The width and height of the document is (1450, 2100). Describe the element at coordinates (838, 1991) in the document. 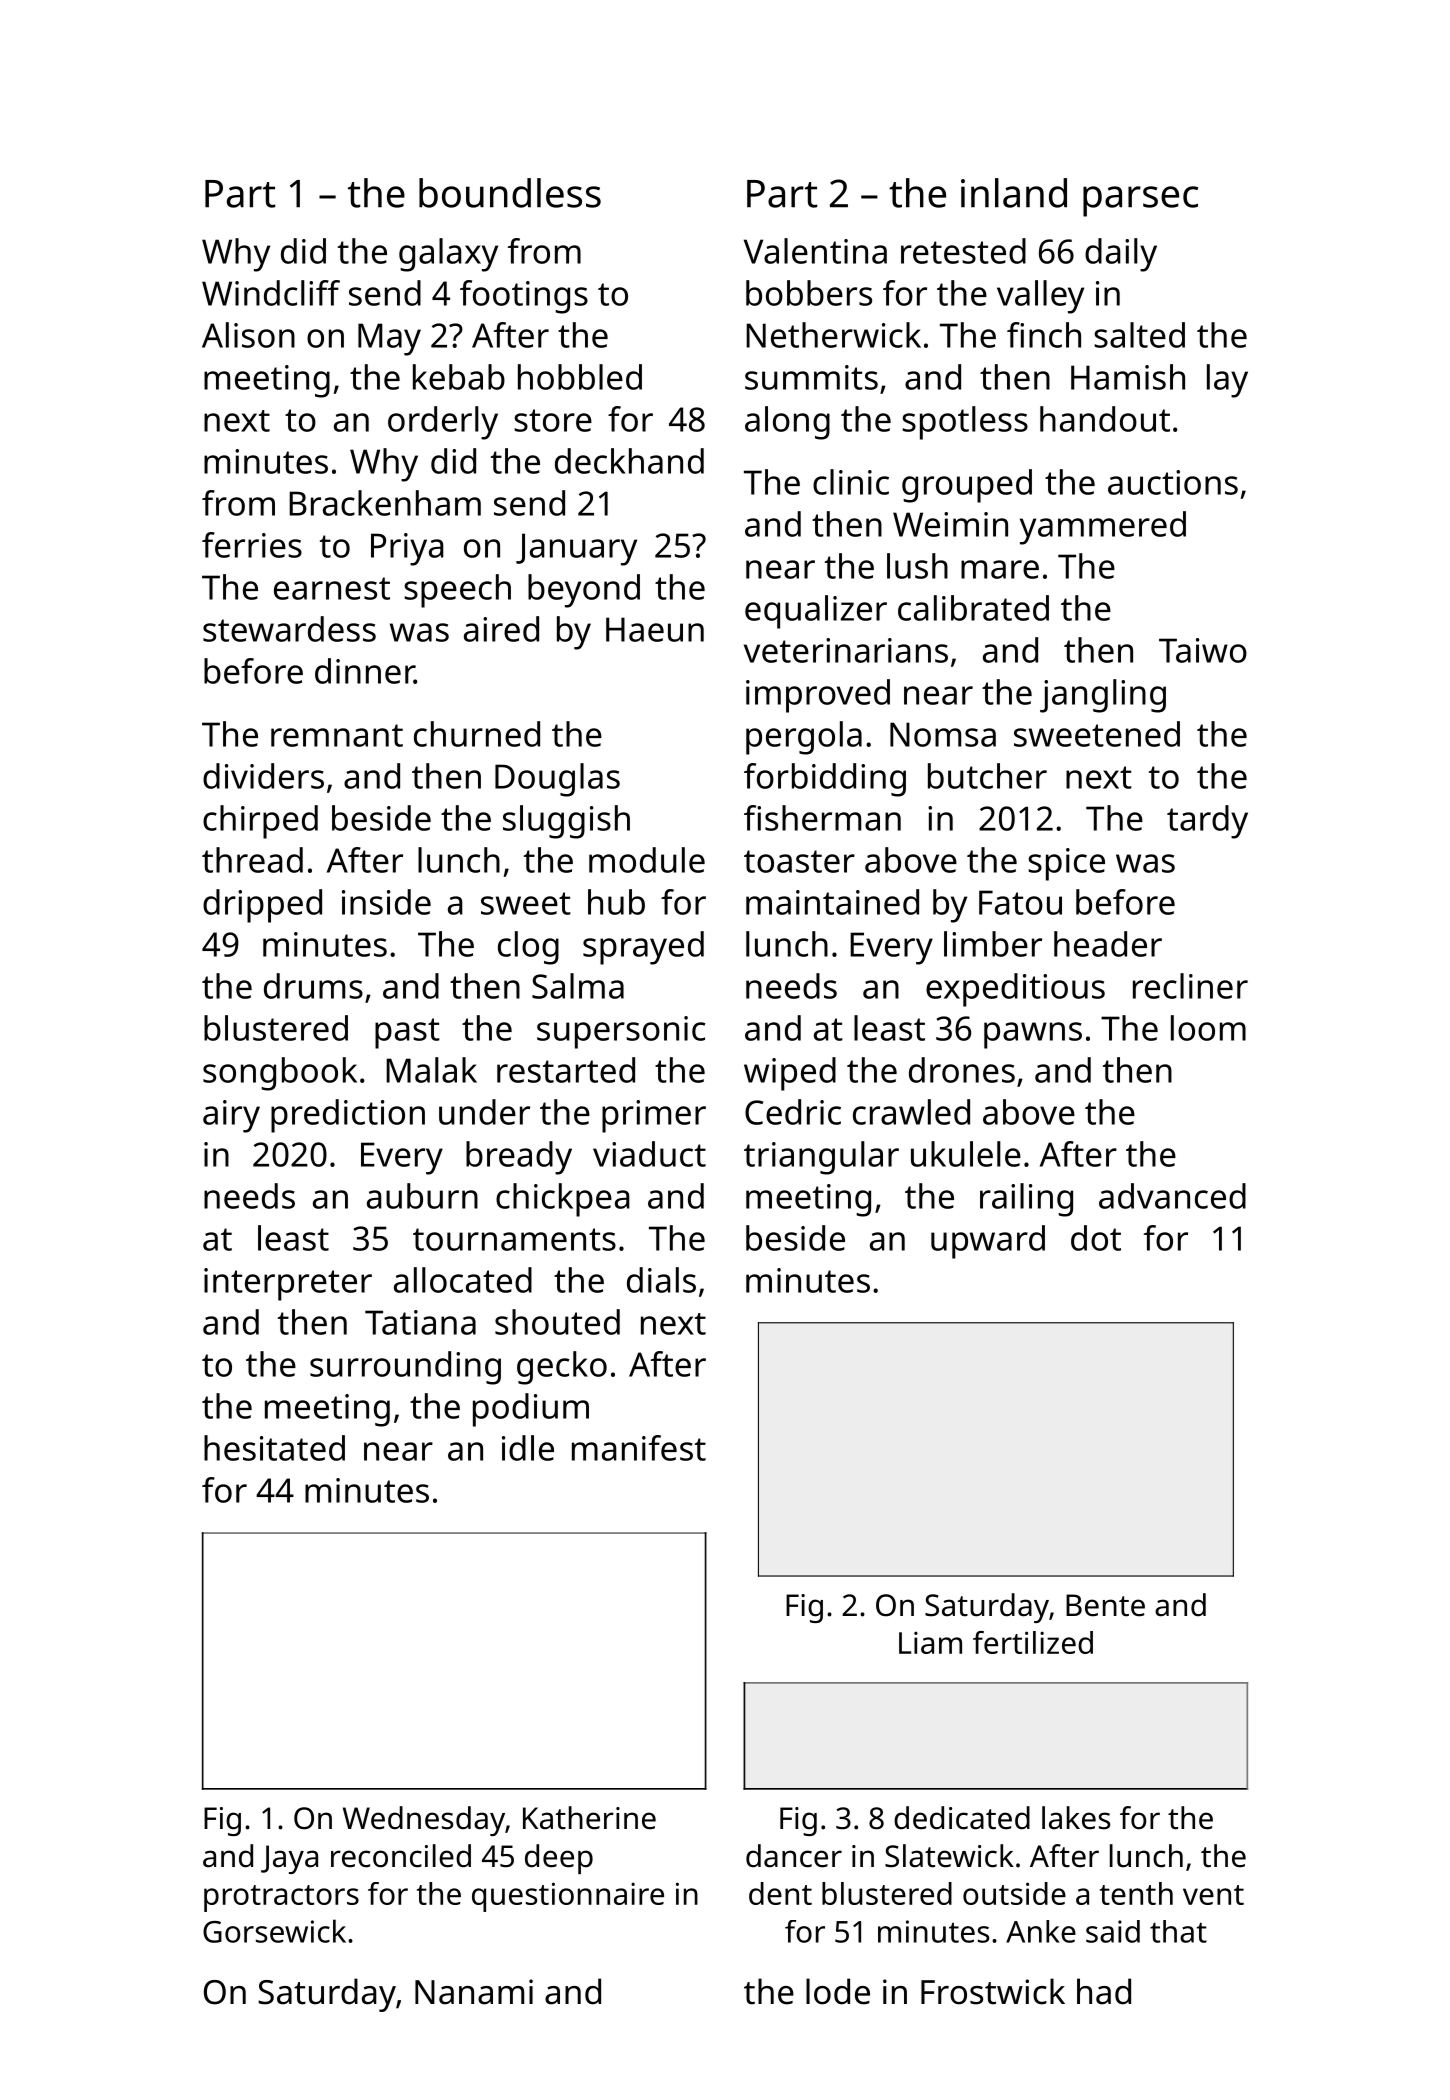

I see `lode` at that location.
